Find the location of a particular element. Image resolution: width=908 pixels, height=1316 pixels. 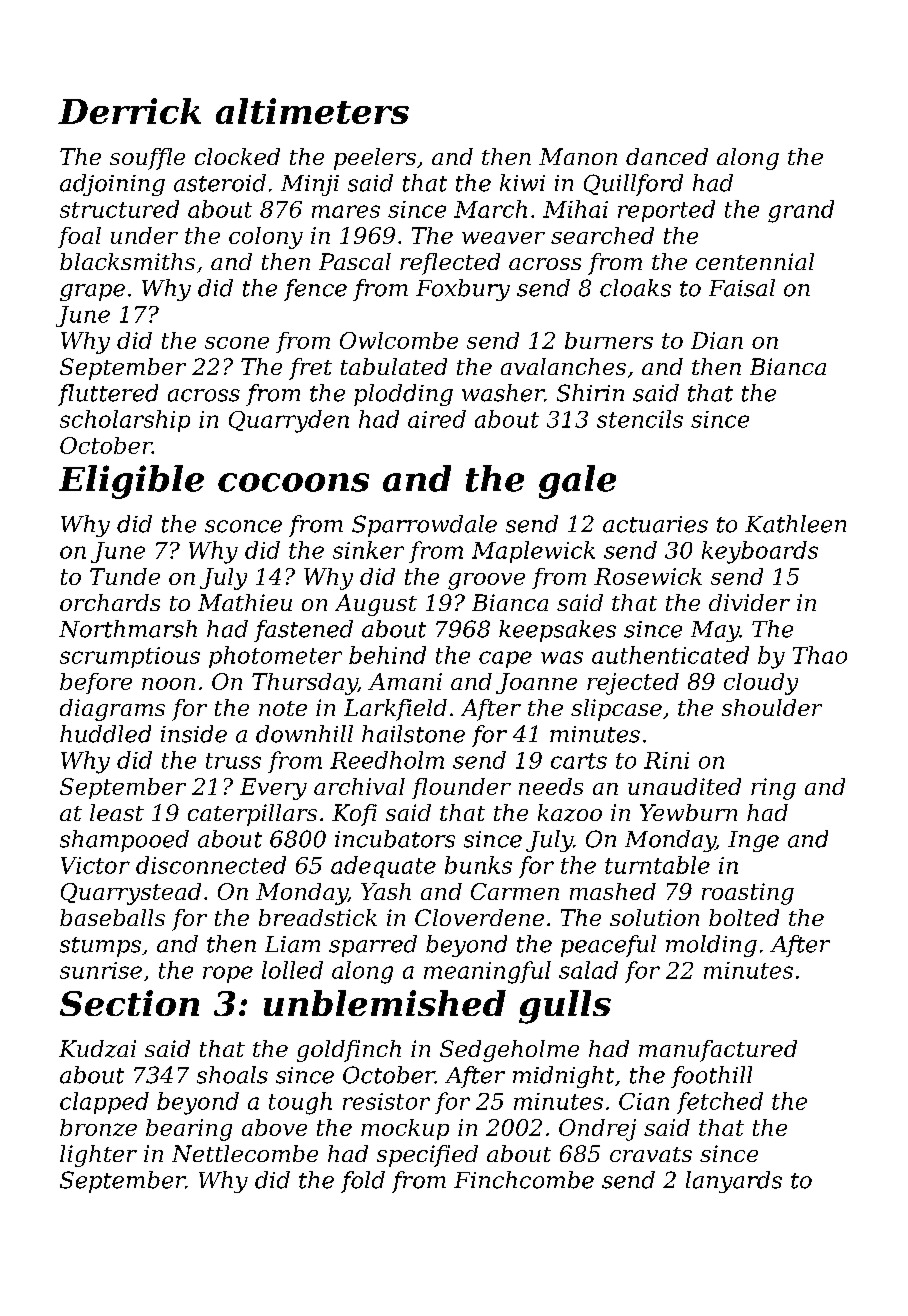

breadstick is located at coordinates (318, 917).
